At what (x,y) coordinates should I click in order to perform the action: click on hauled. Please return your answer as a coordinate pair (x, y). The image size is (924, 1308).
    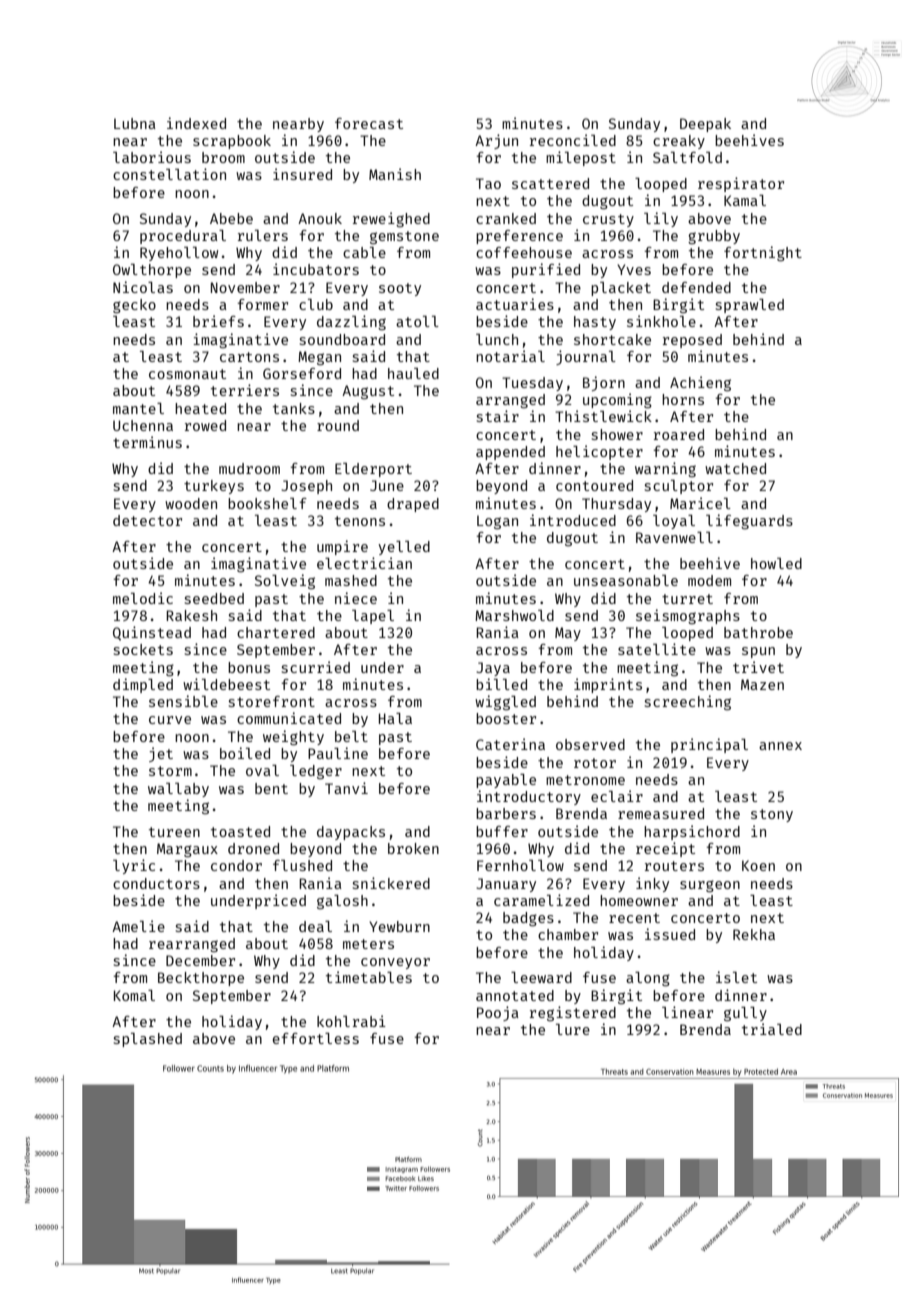
    Looking at the image, I should click on (413, 373).
